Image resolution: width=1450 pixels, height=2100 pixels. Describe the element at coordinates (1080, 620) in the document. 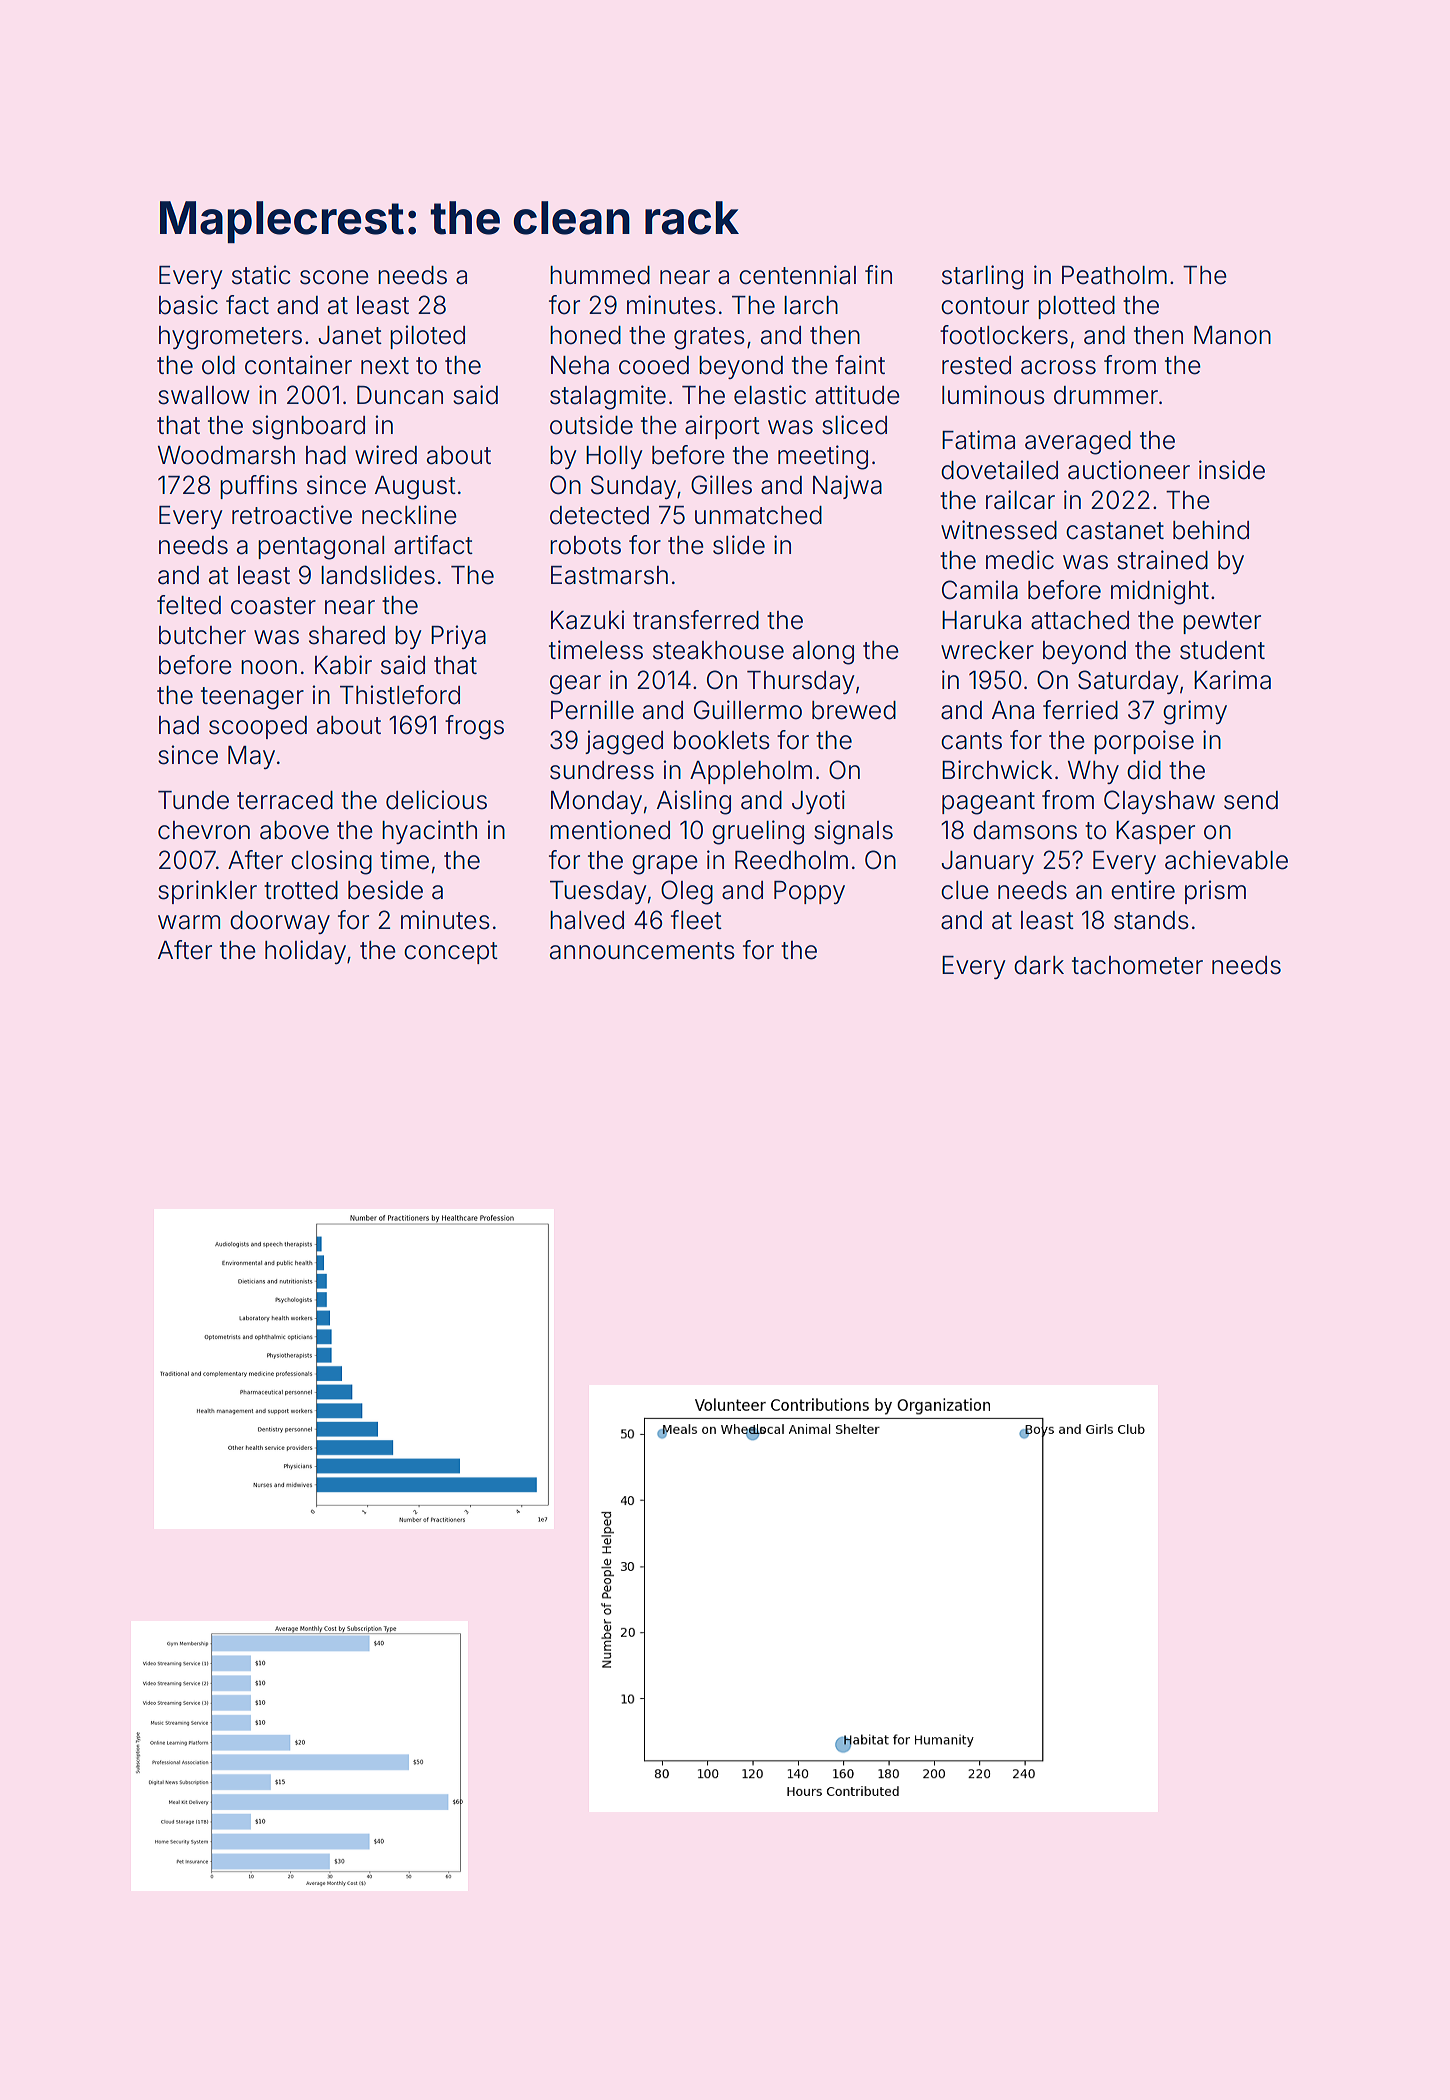

I see `attached` at that location.
